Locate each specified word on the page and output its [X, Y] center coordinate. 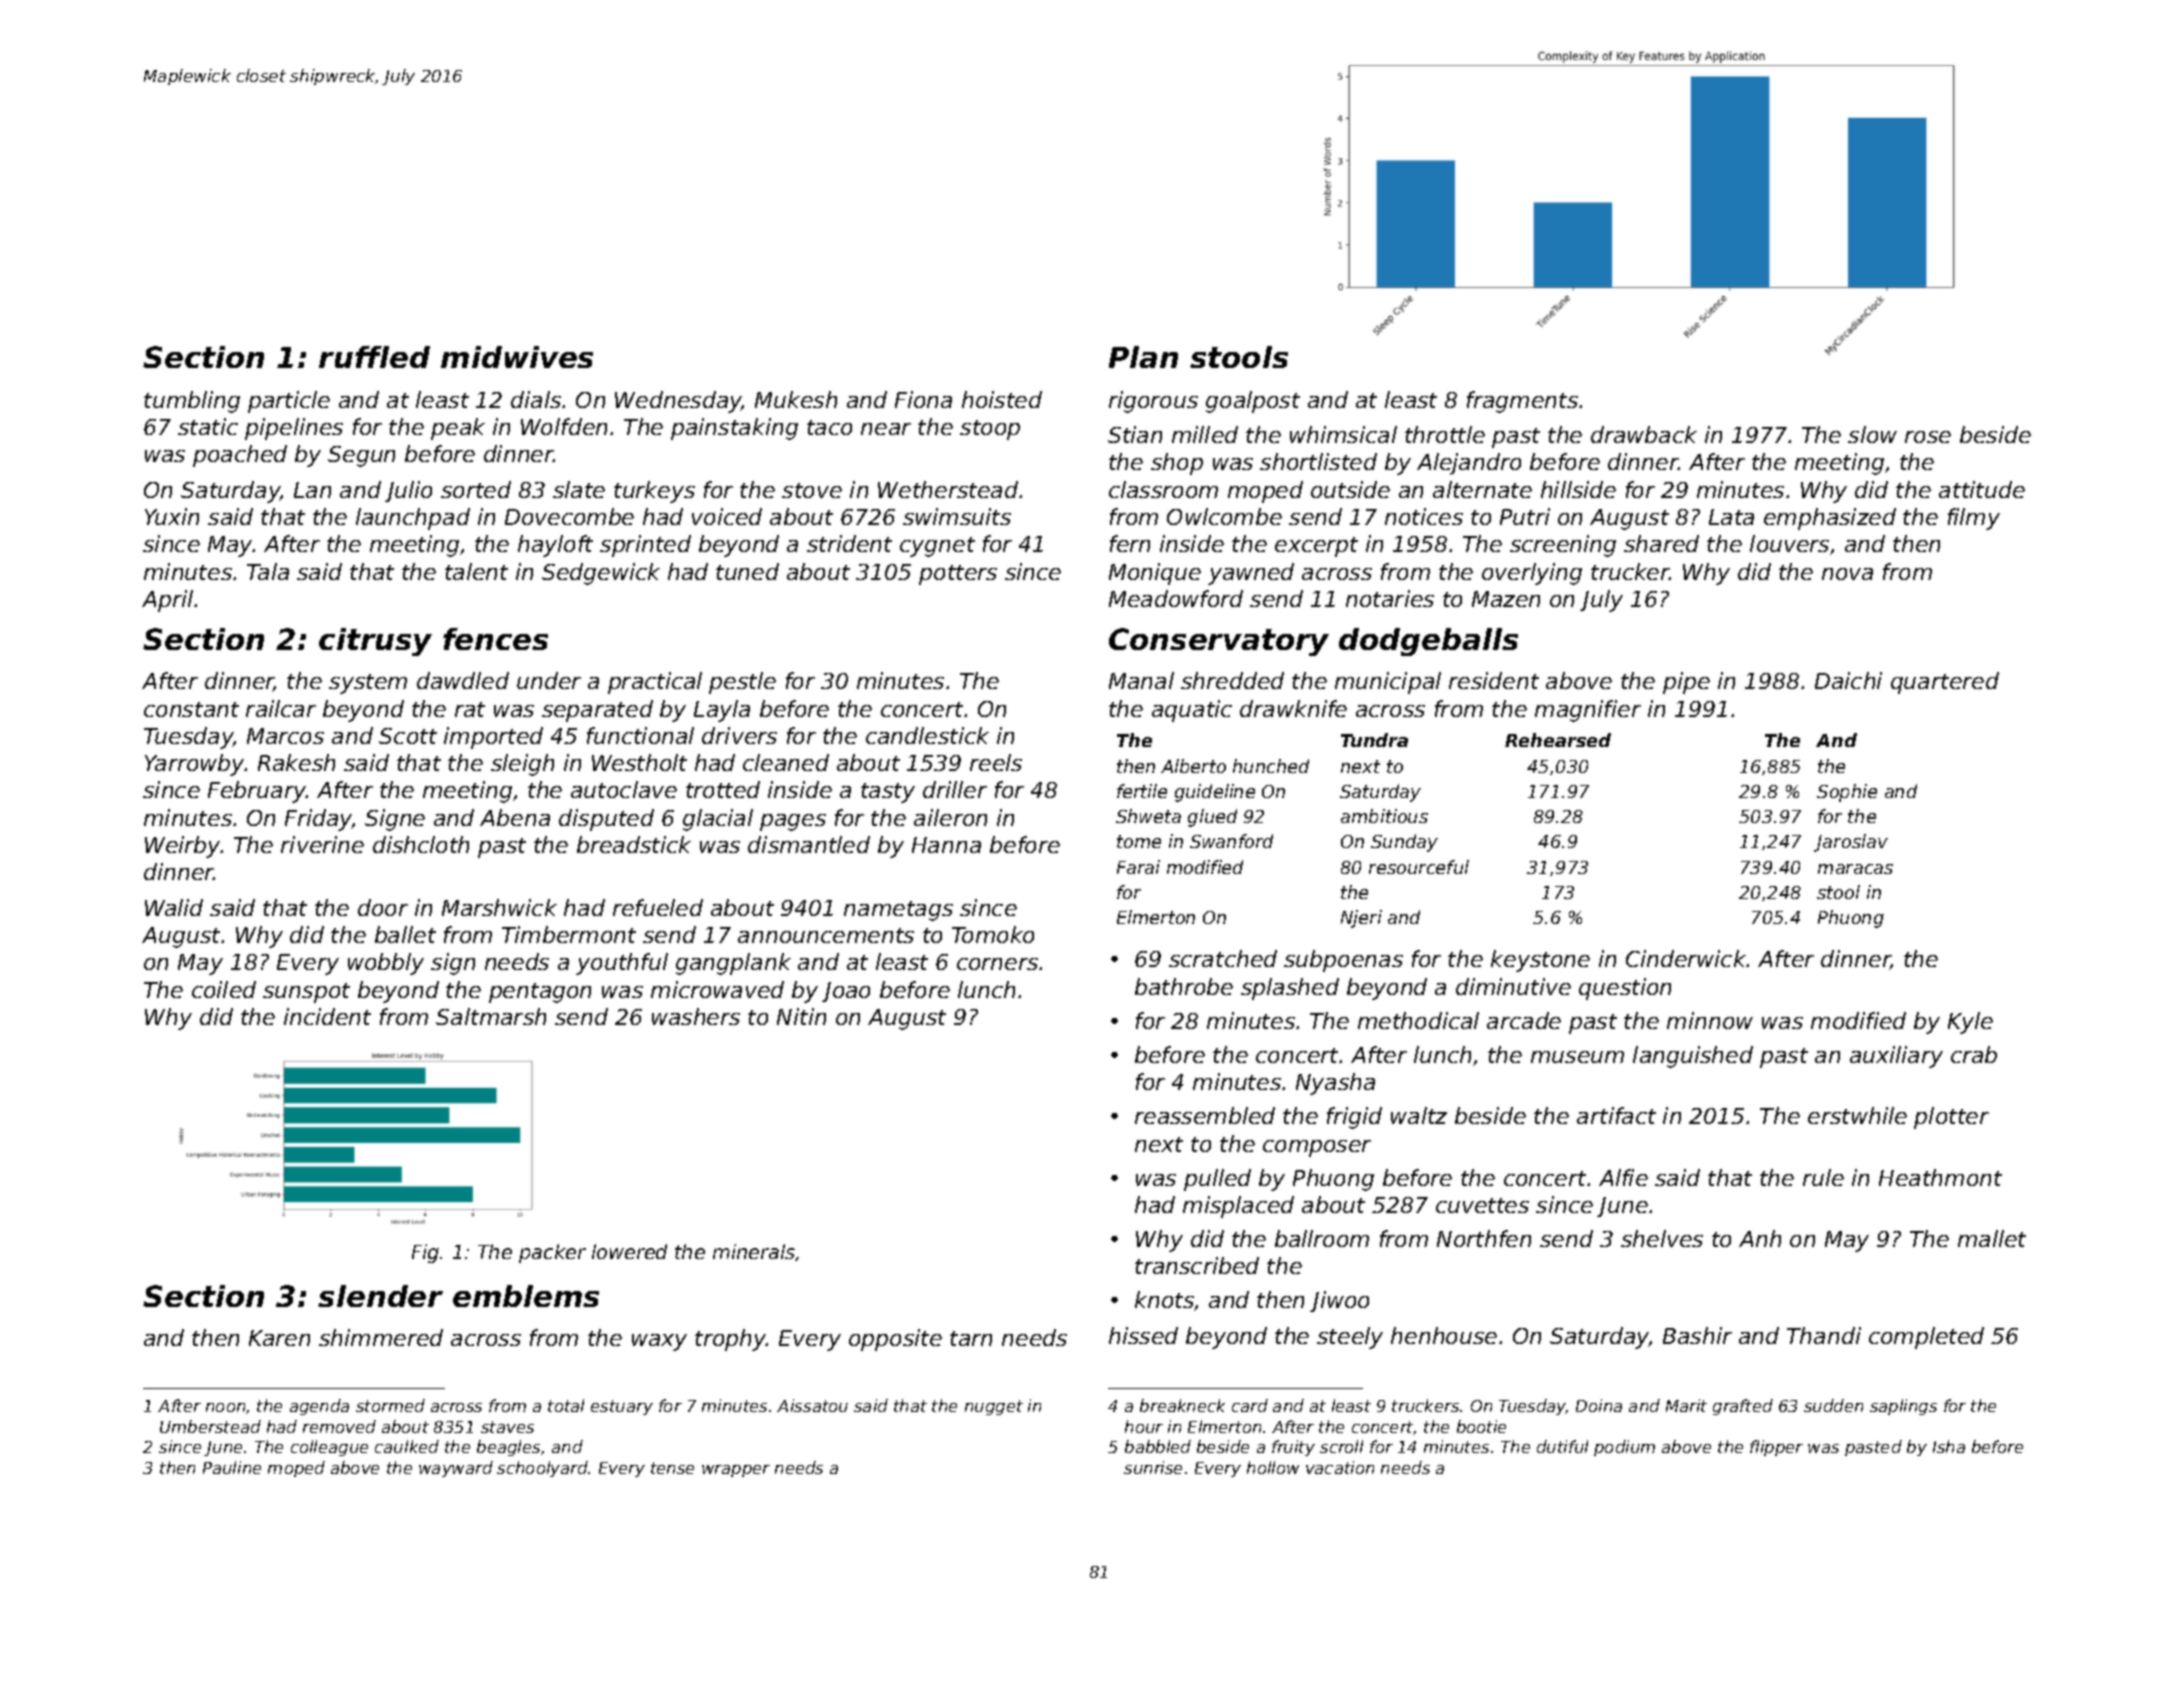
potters [958, 575]
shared [1661, 543]
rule [1823, 1177]
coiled [224, 989]
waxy [659, 1342]
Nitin [801, 1016]
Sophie [1847, 793]
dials [536, 399]
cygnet [937, 547]
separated [597, 711]
